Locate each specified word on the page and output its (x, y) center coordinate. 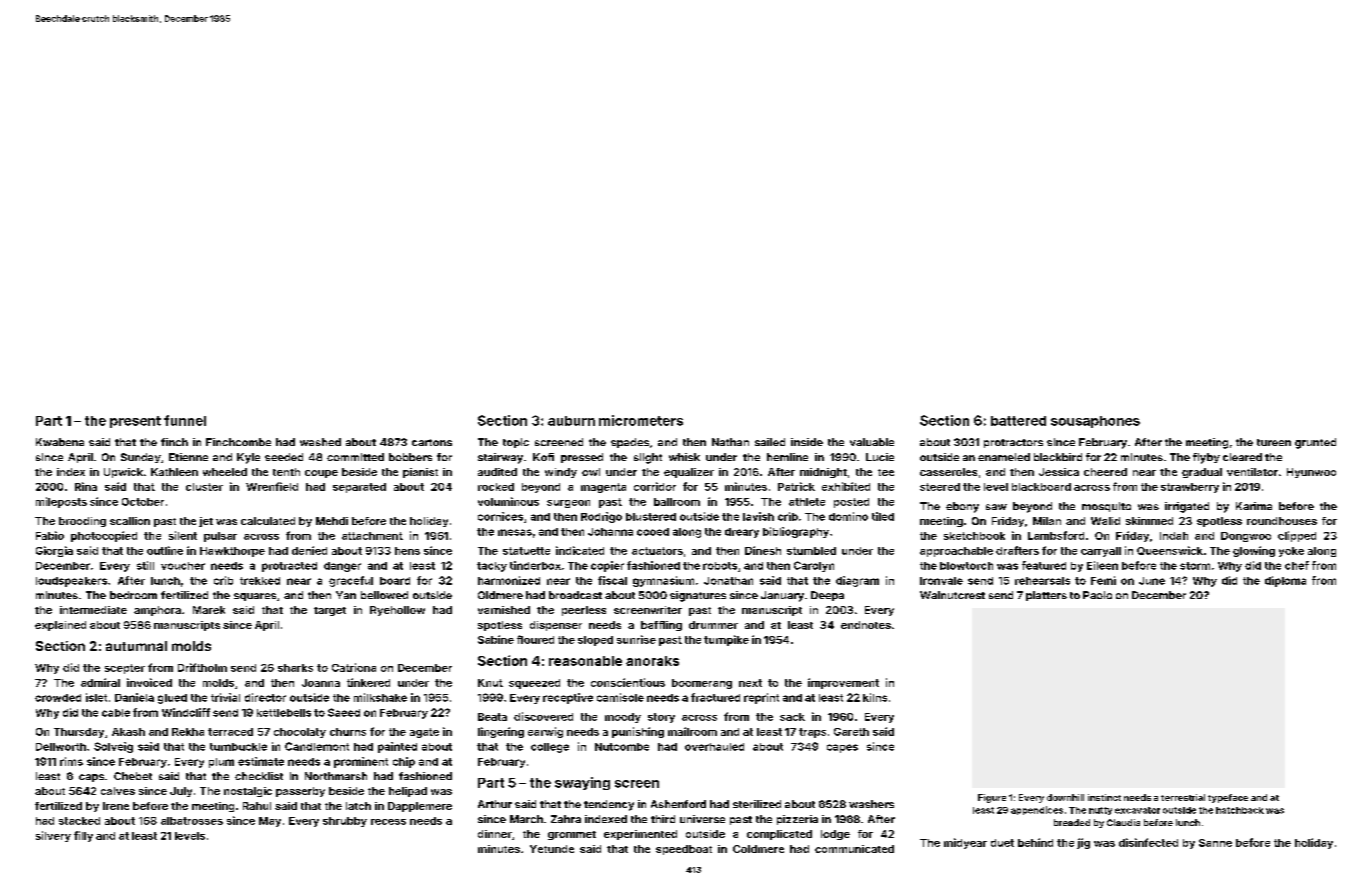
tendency (609, 805)
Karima (1254, 506)
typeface (1228, 798)
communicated (854, 849)
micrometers (641, 420)
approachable (956, 552)
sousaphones (1095, 422)
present (135, 422)
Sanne (1215, 843)
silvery (53, 836)
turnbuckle (238, 747)
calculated (268, 521)
